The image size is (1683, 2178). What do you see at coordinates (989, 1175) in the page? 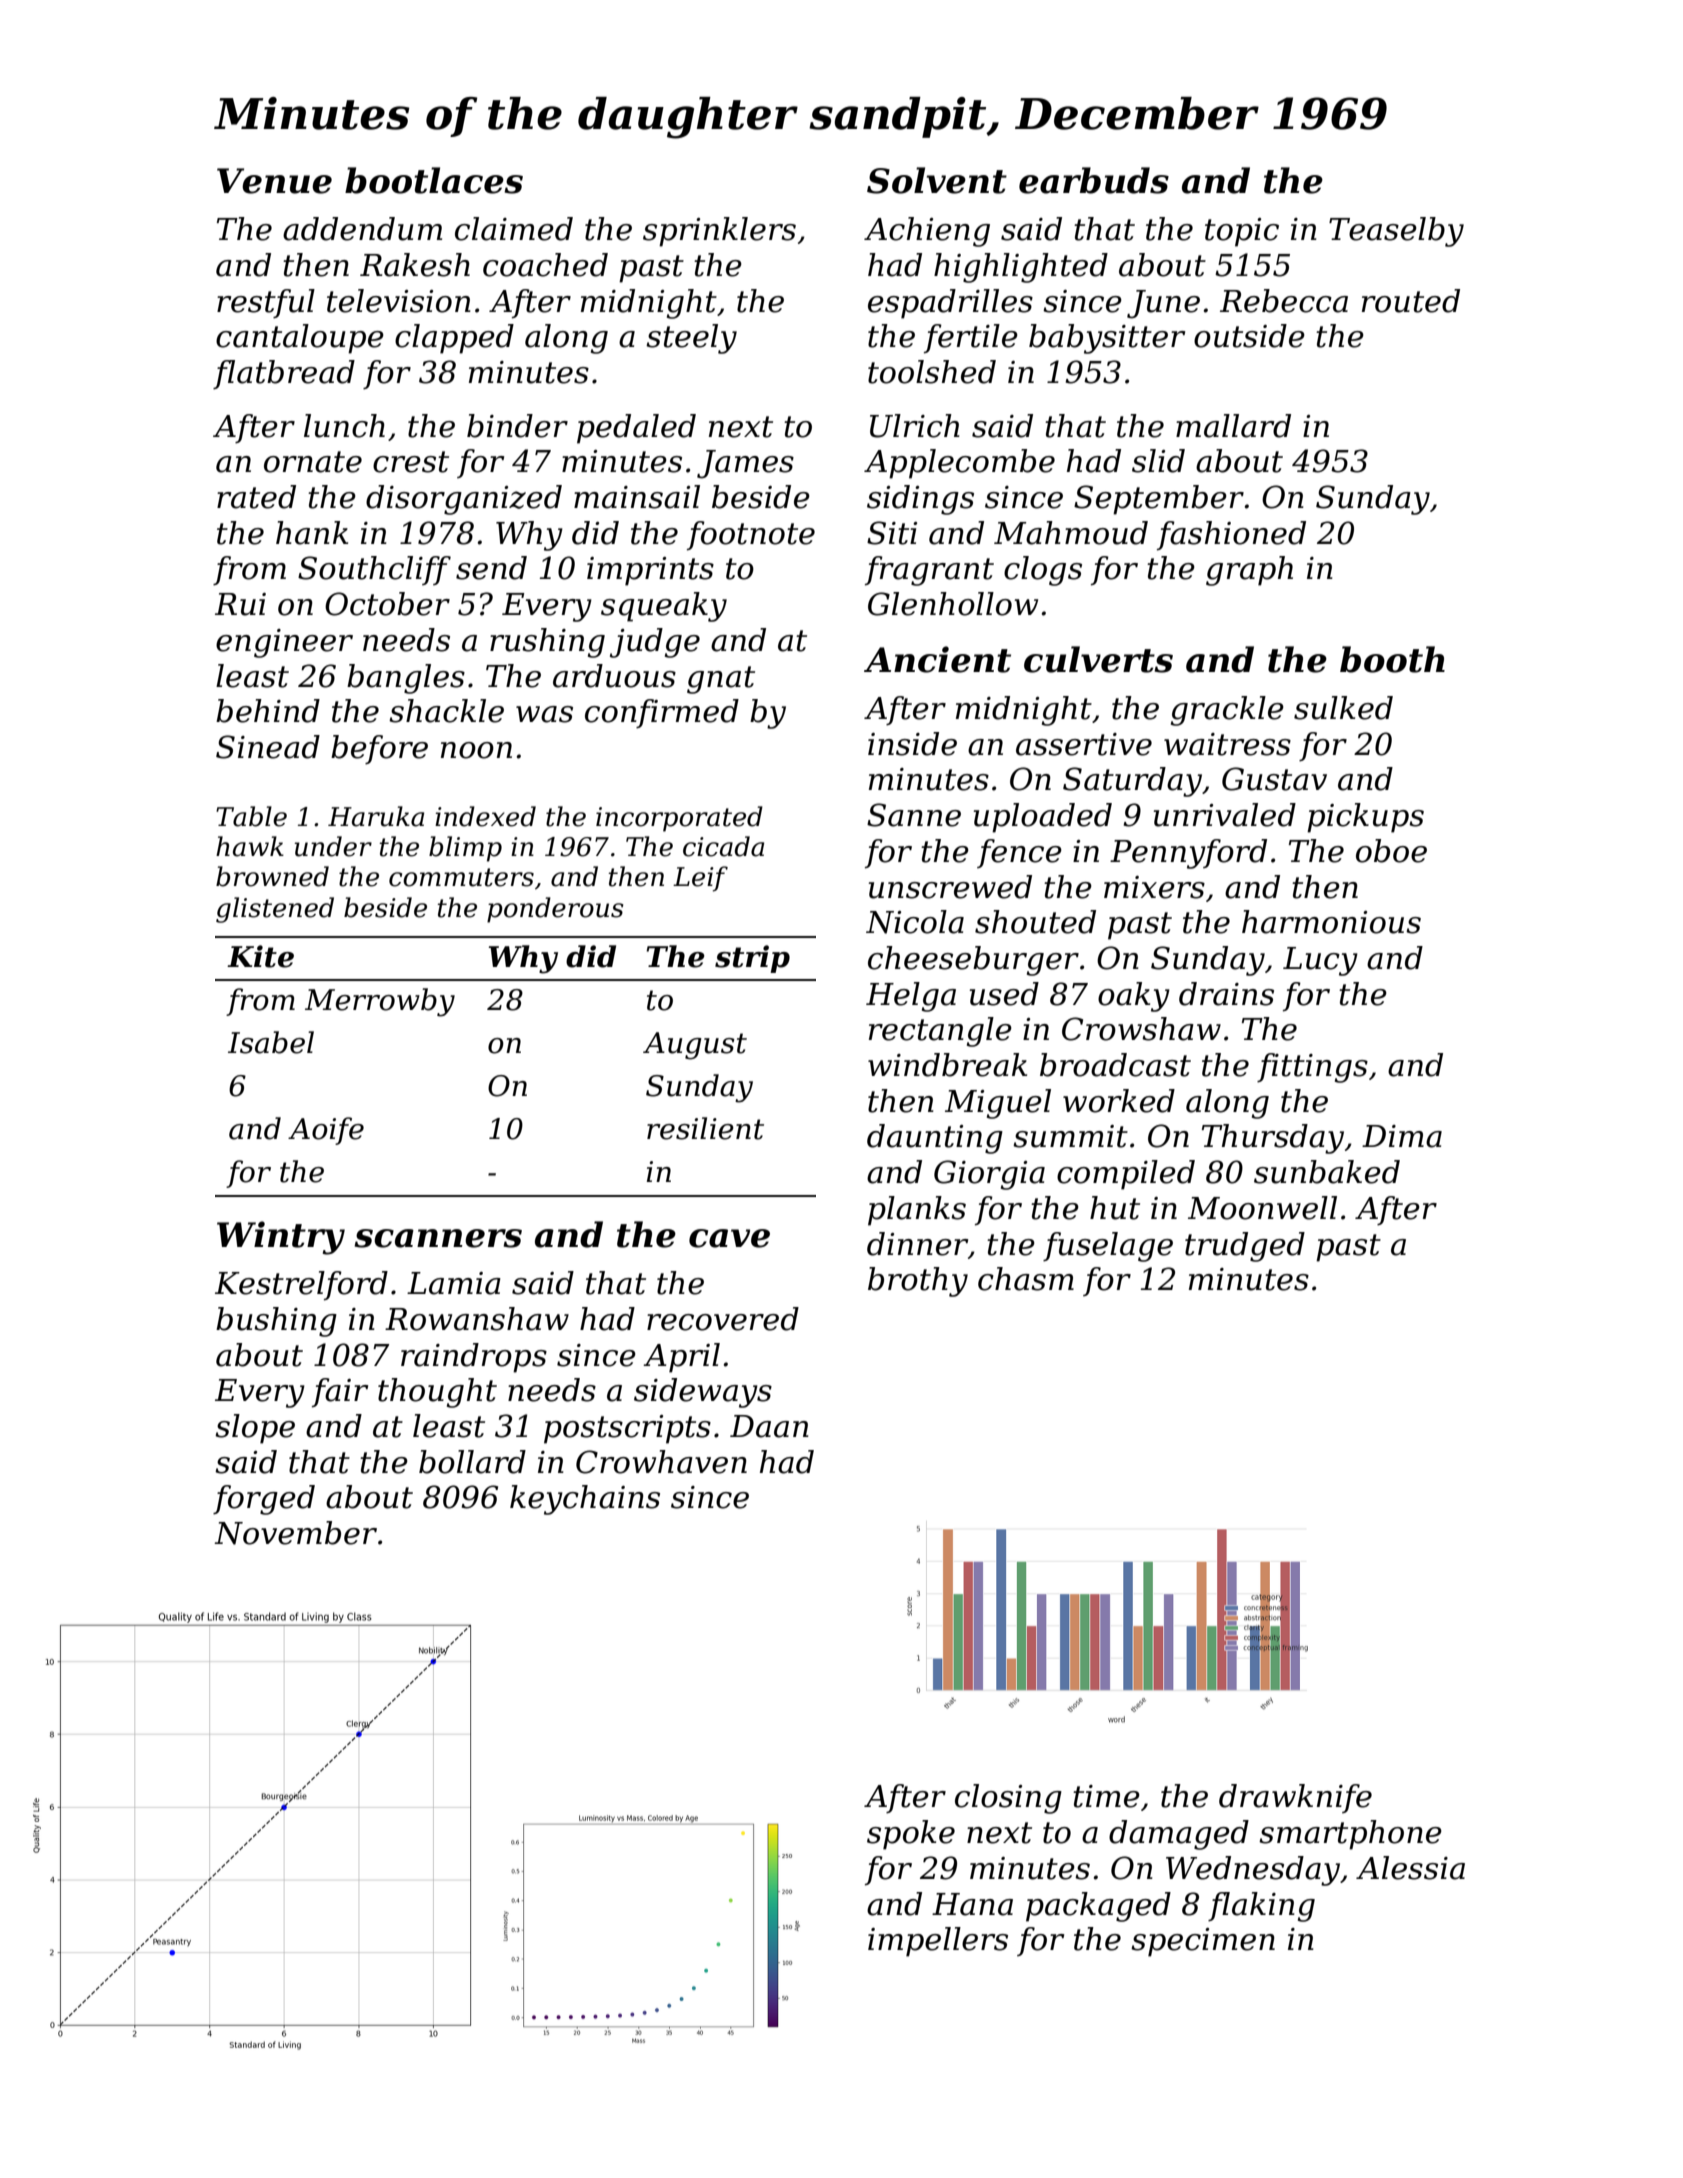
I see `Giorgia` at bounding box center [989, 1175].
